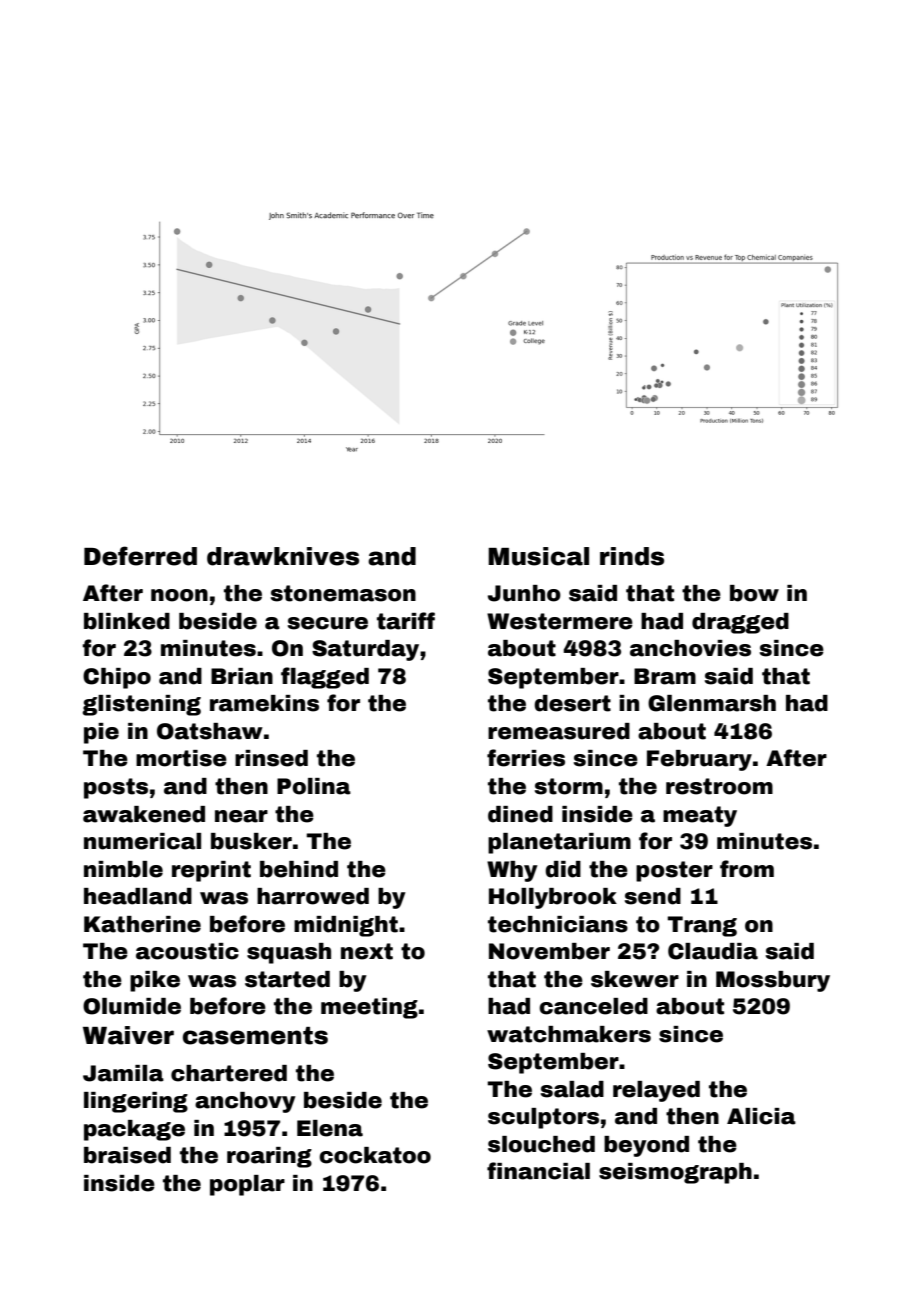 This document has width=924, height=1311. Describe the element at coordinates (656, 1091) in the document. I see `relayed` at that location.
